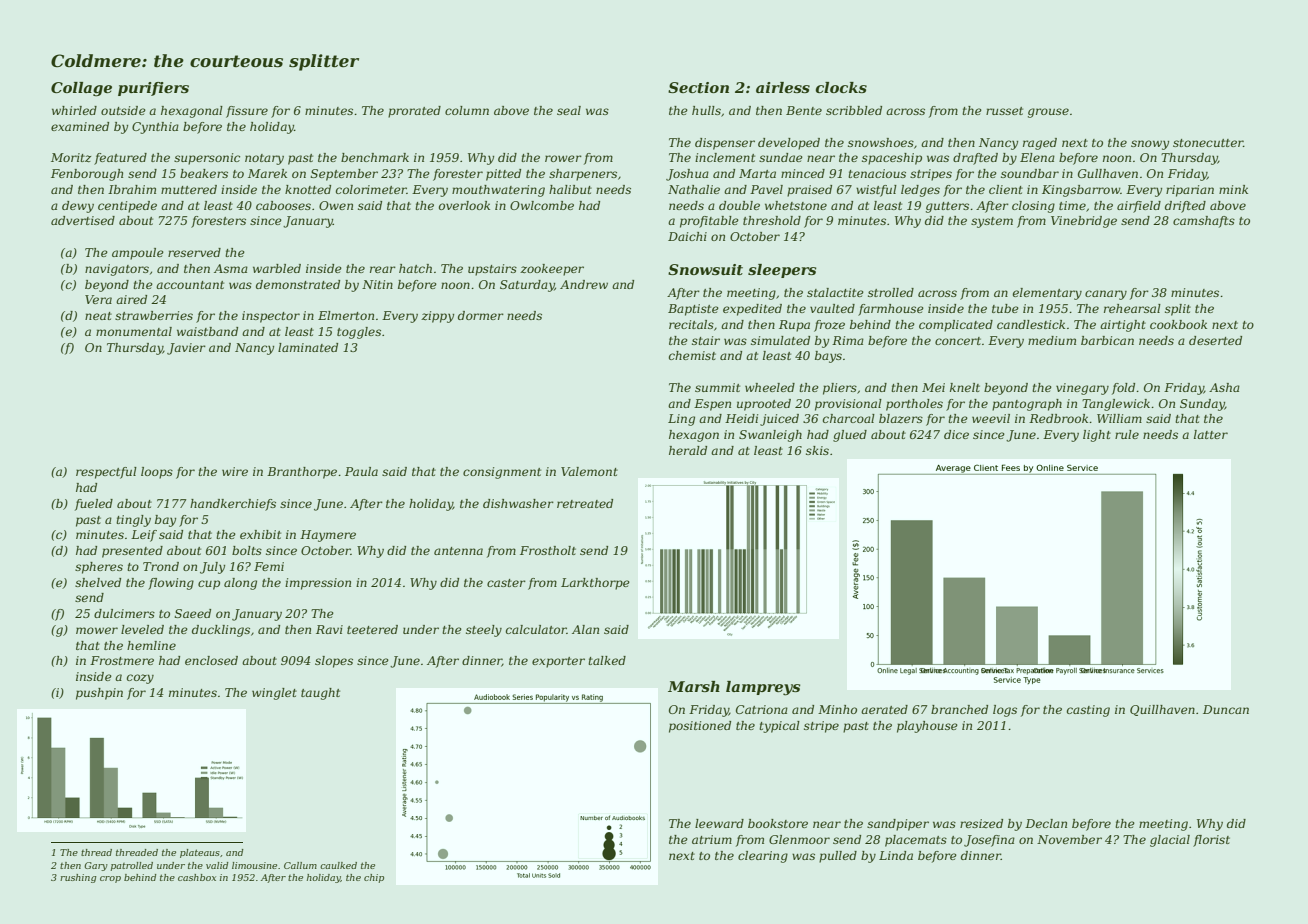  Describe the element at coordinates (828, 357) in the screenshot. I see `bays` at that location.
